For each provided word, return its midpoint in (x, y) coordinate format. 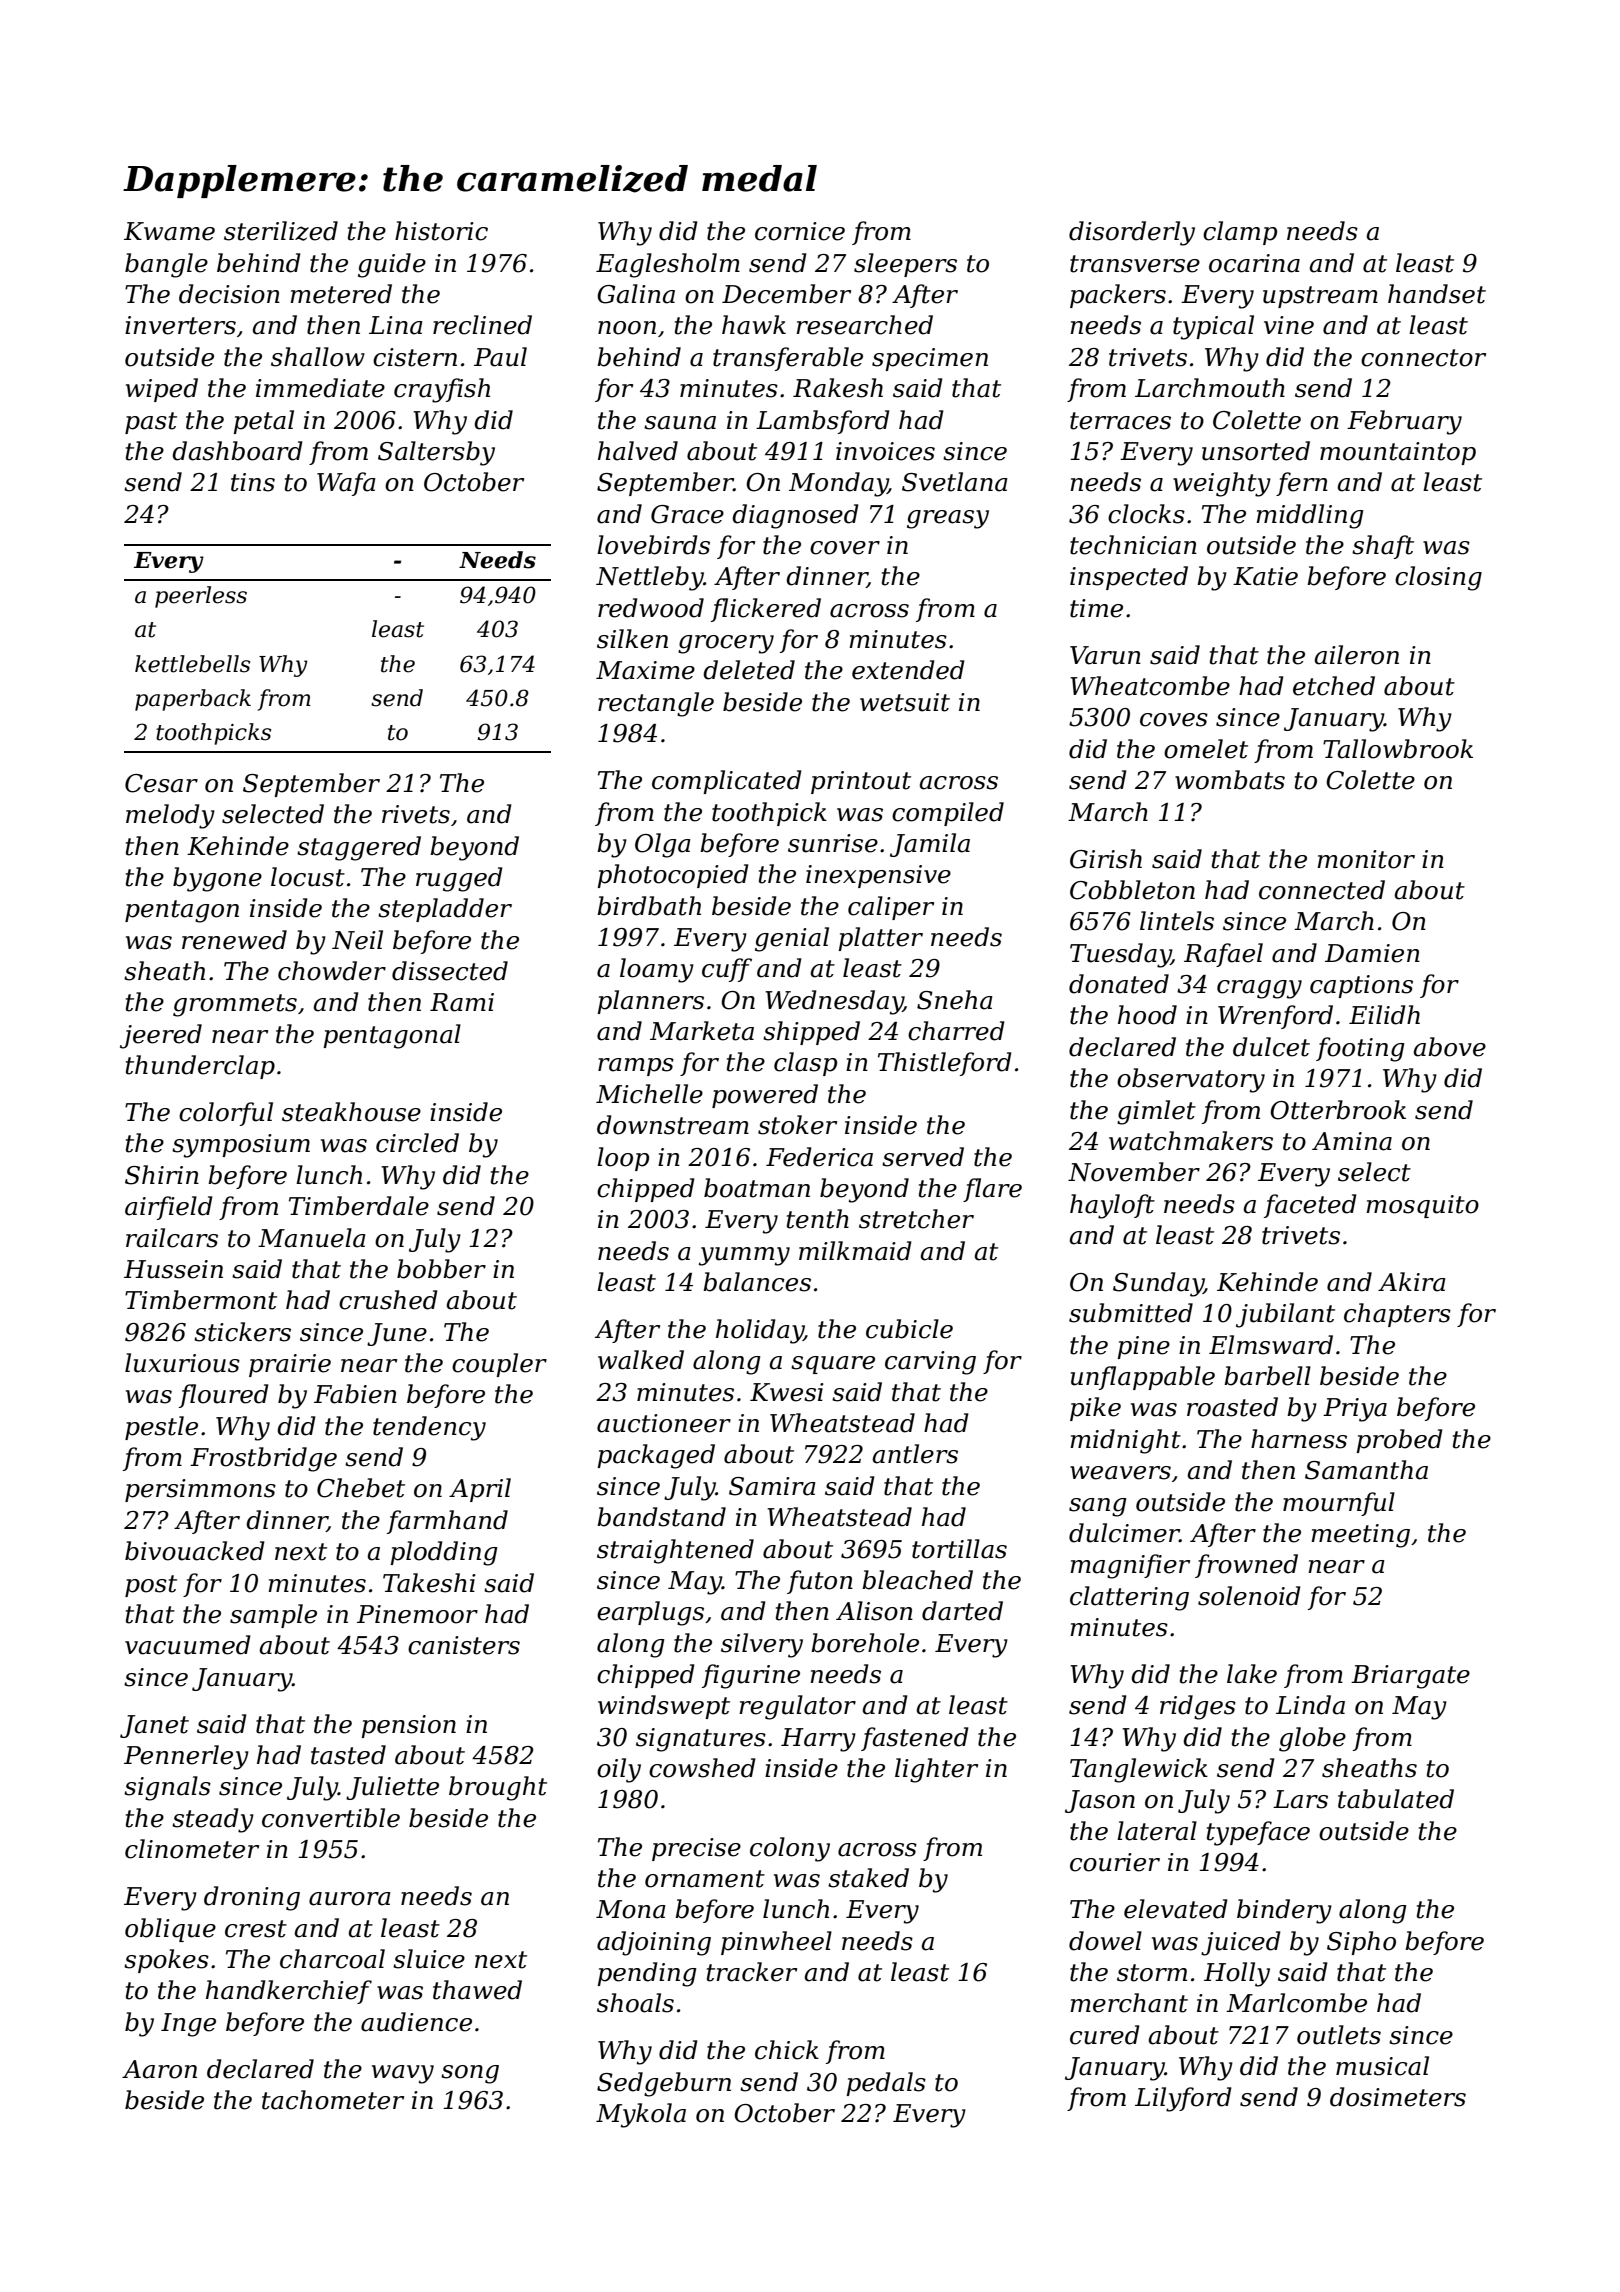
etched (1334, 686)
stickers (242, 1332)
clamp (1240, 233)
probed (1399, 1441)
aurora (350, 1899)
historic (441, 231)
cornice (800, 231)
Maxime (645, 670)
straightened (675, 1551)
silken (632, 639)
